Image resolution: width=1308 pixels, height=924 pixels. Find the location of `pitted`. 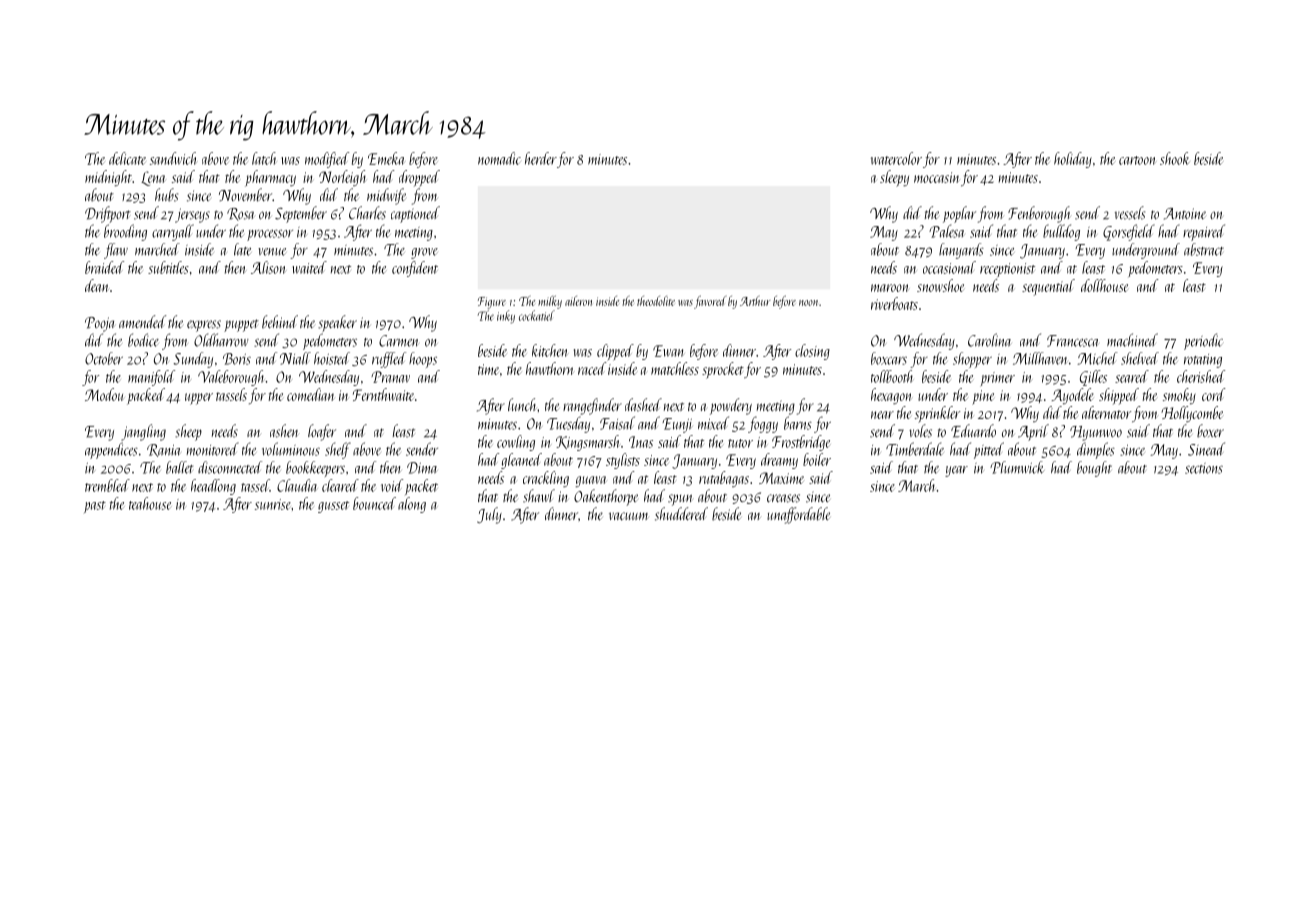

pitted is located at coordinates (989, 450).
